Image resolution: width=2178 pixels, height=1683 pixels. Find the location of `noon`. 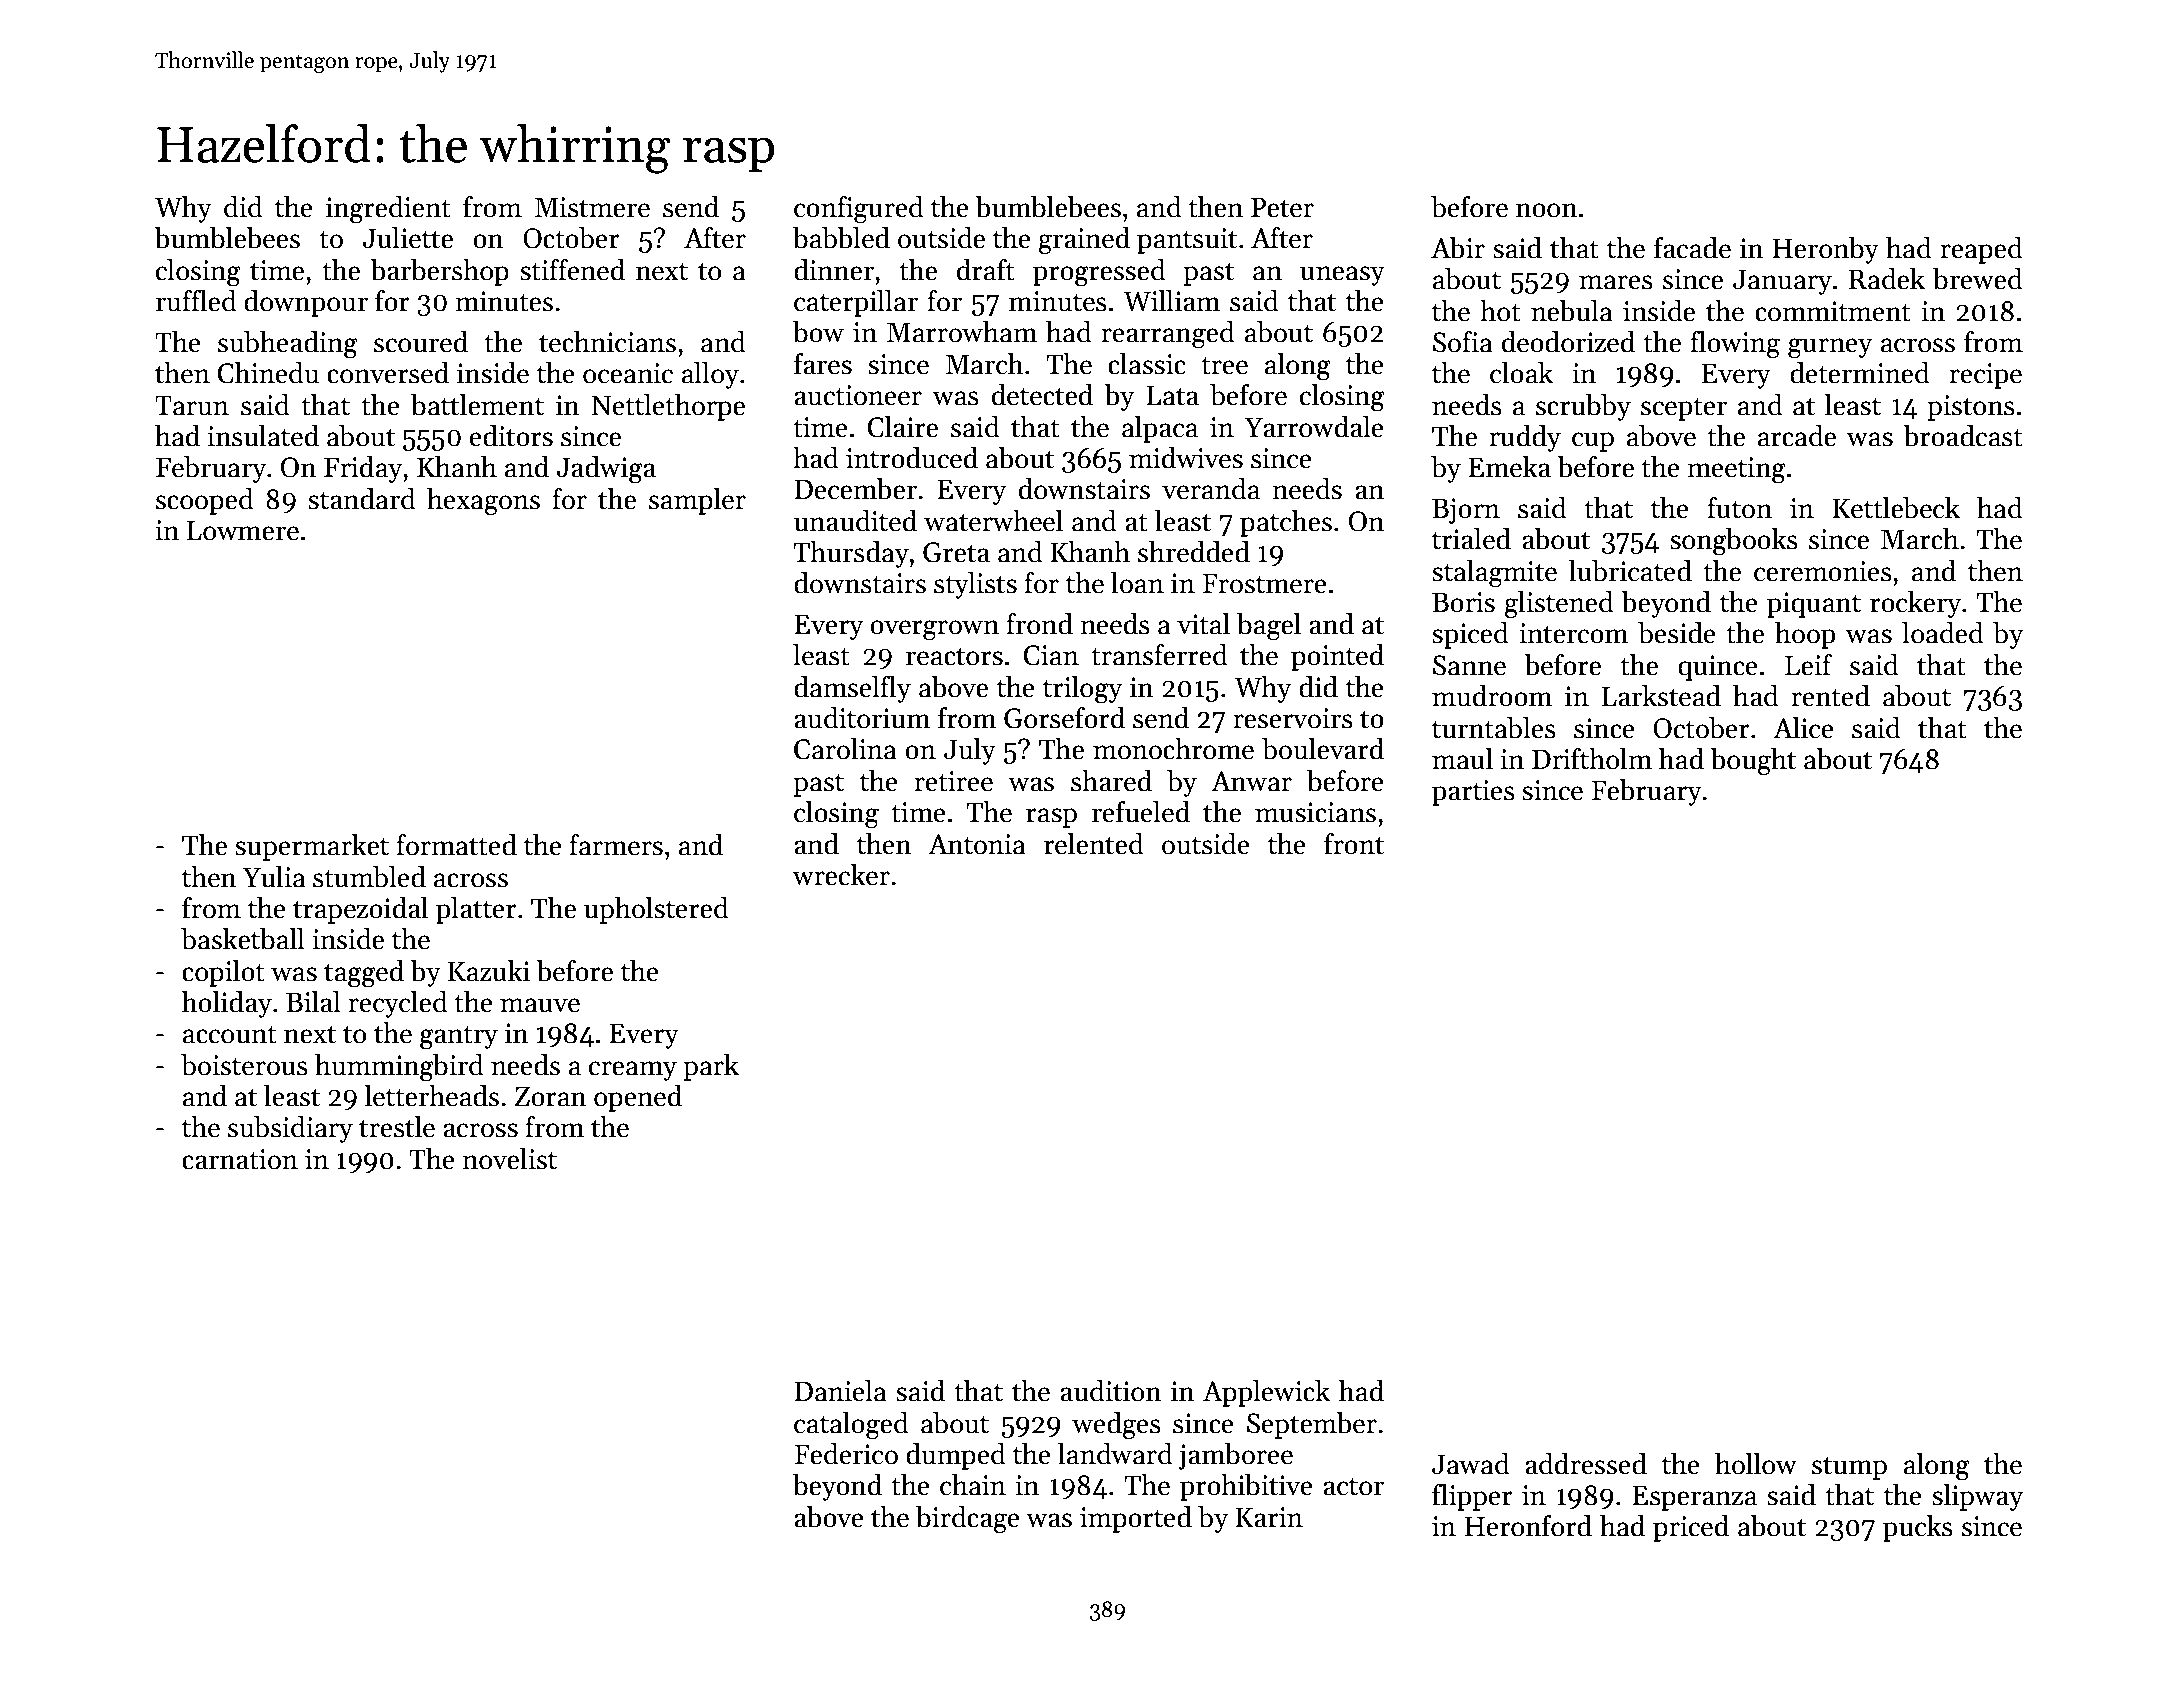

noon is located at coordinates (1547, 210).
